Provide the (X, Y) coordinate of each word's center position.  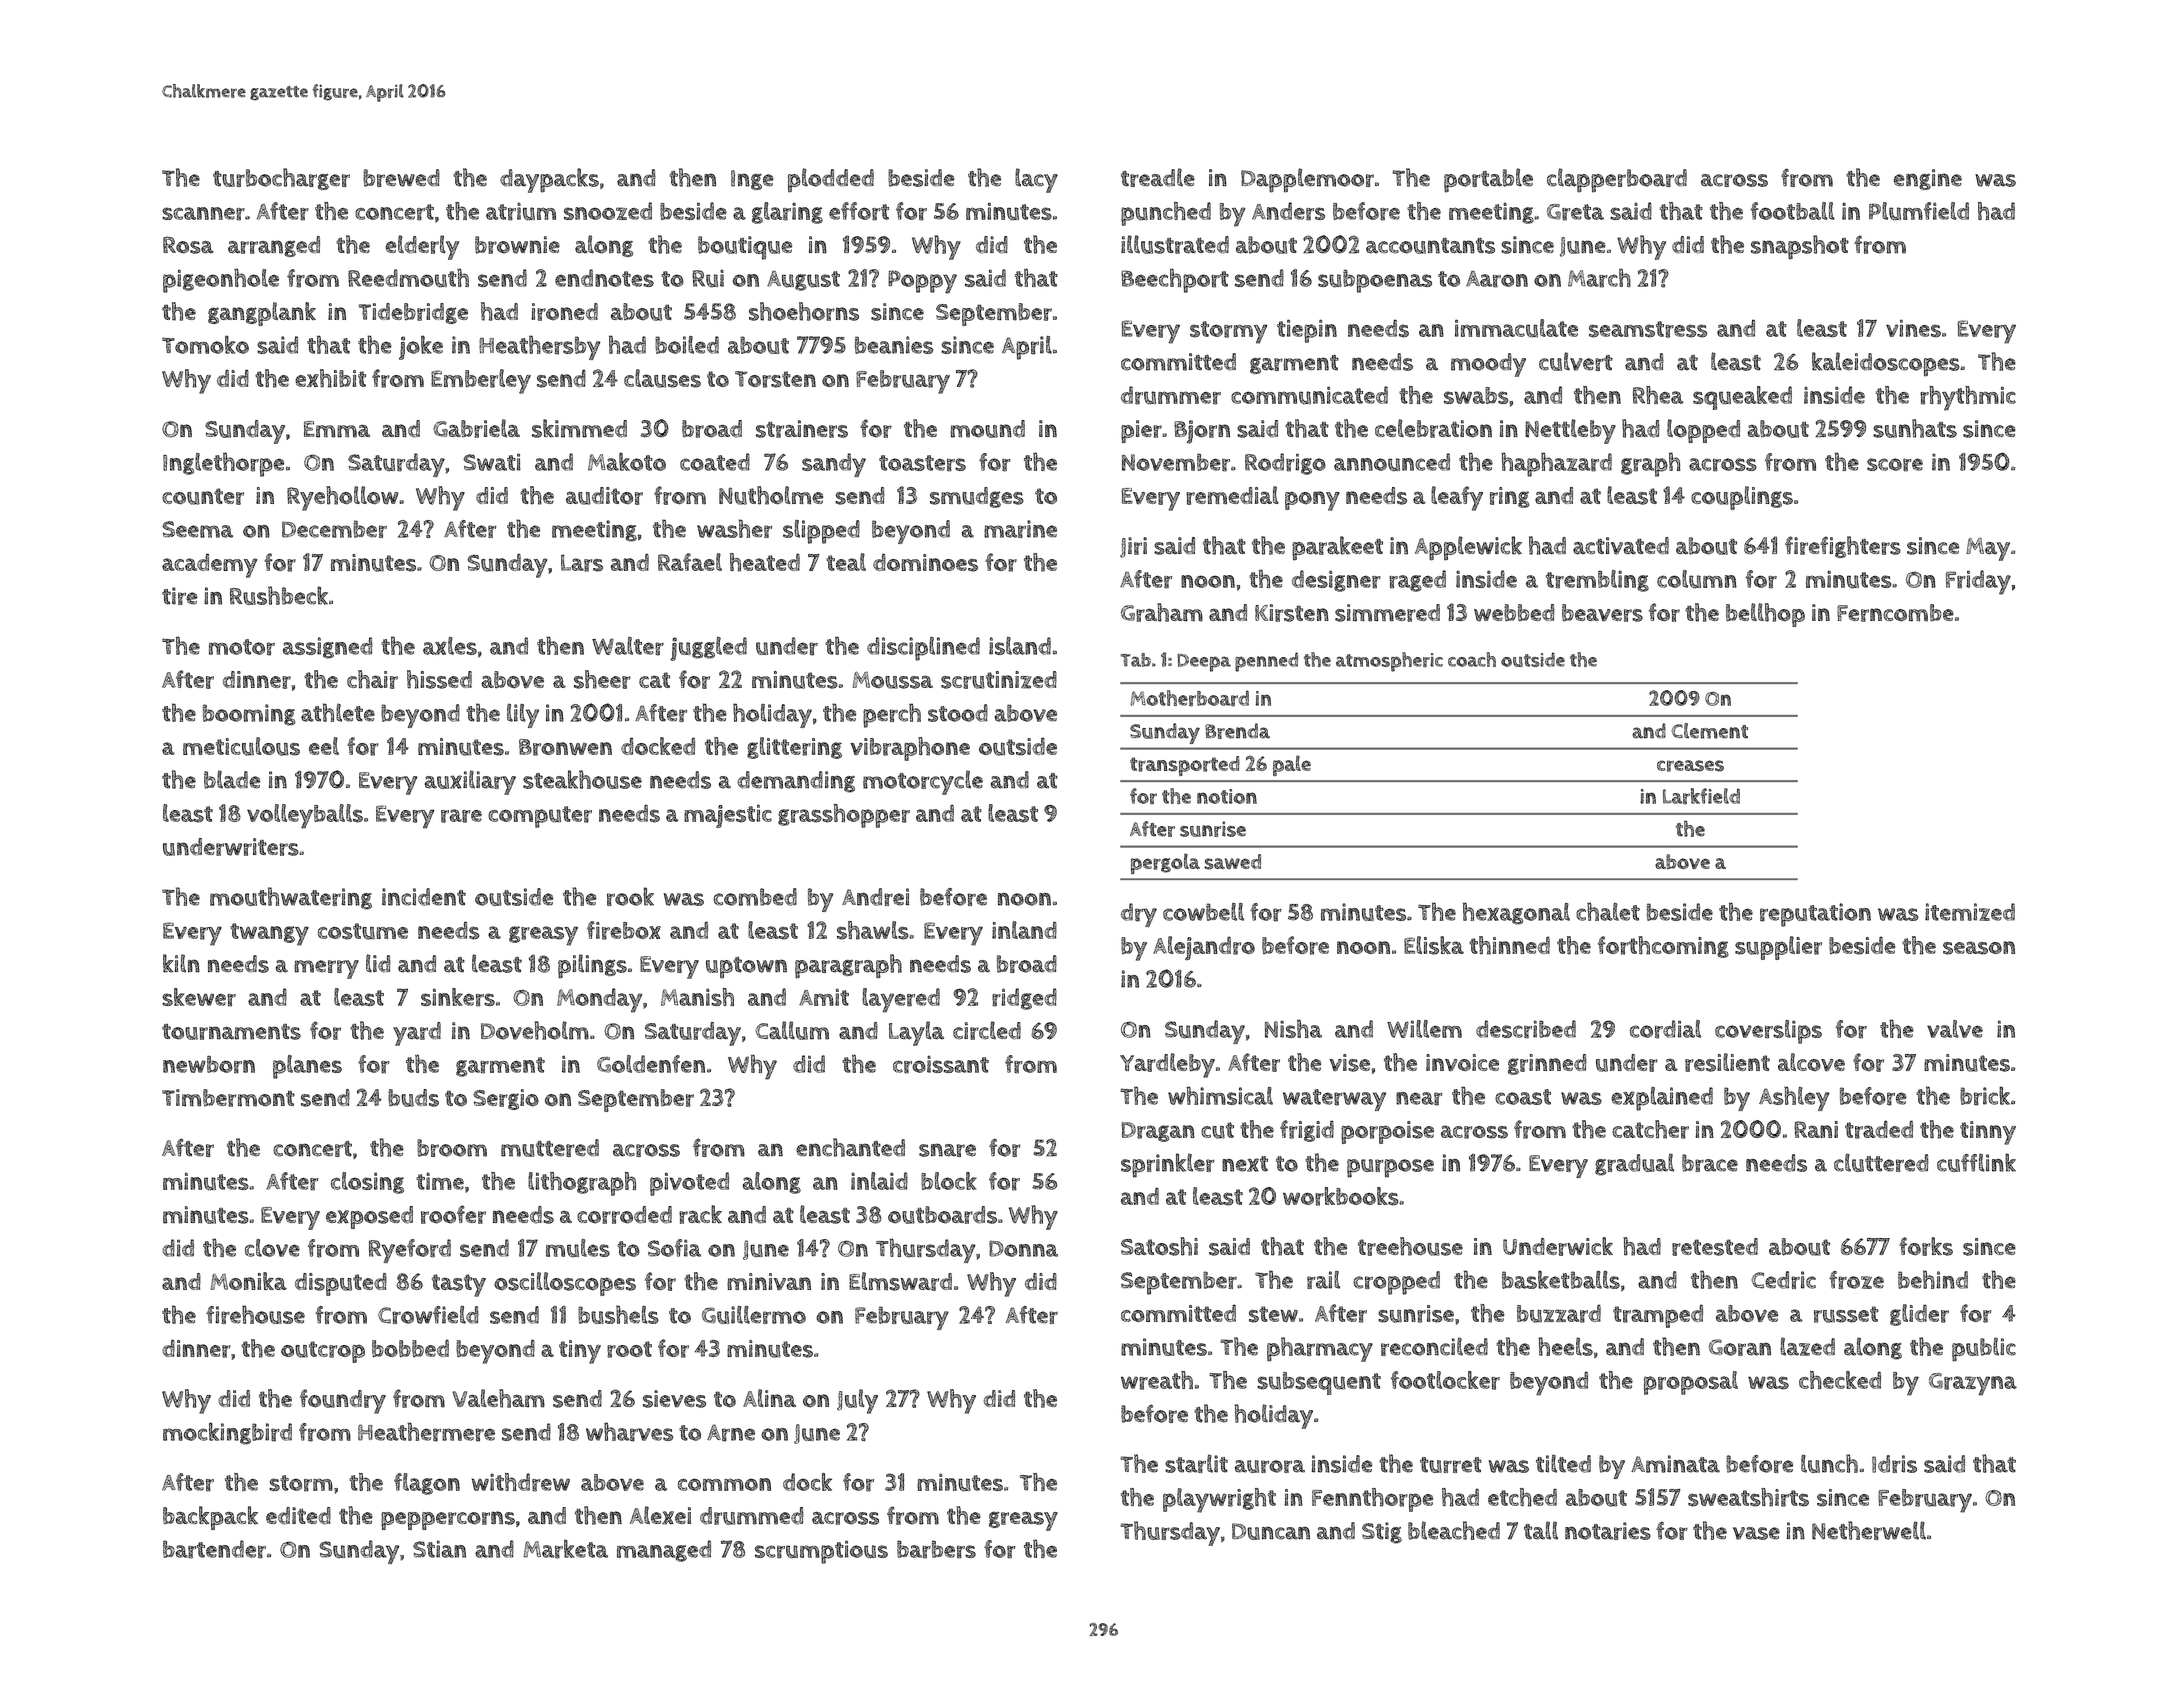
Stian (439, 1549)
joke (421, 347)
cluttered (1881, 1162)
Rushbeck (279, 595)
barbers (936, 1549)
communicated (1309, 395)
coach (1472, 659)
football (1792, 211)
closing (367, 1183)
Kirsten (1292, 613)
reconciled (1434, 1346)
